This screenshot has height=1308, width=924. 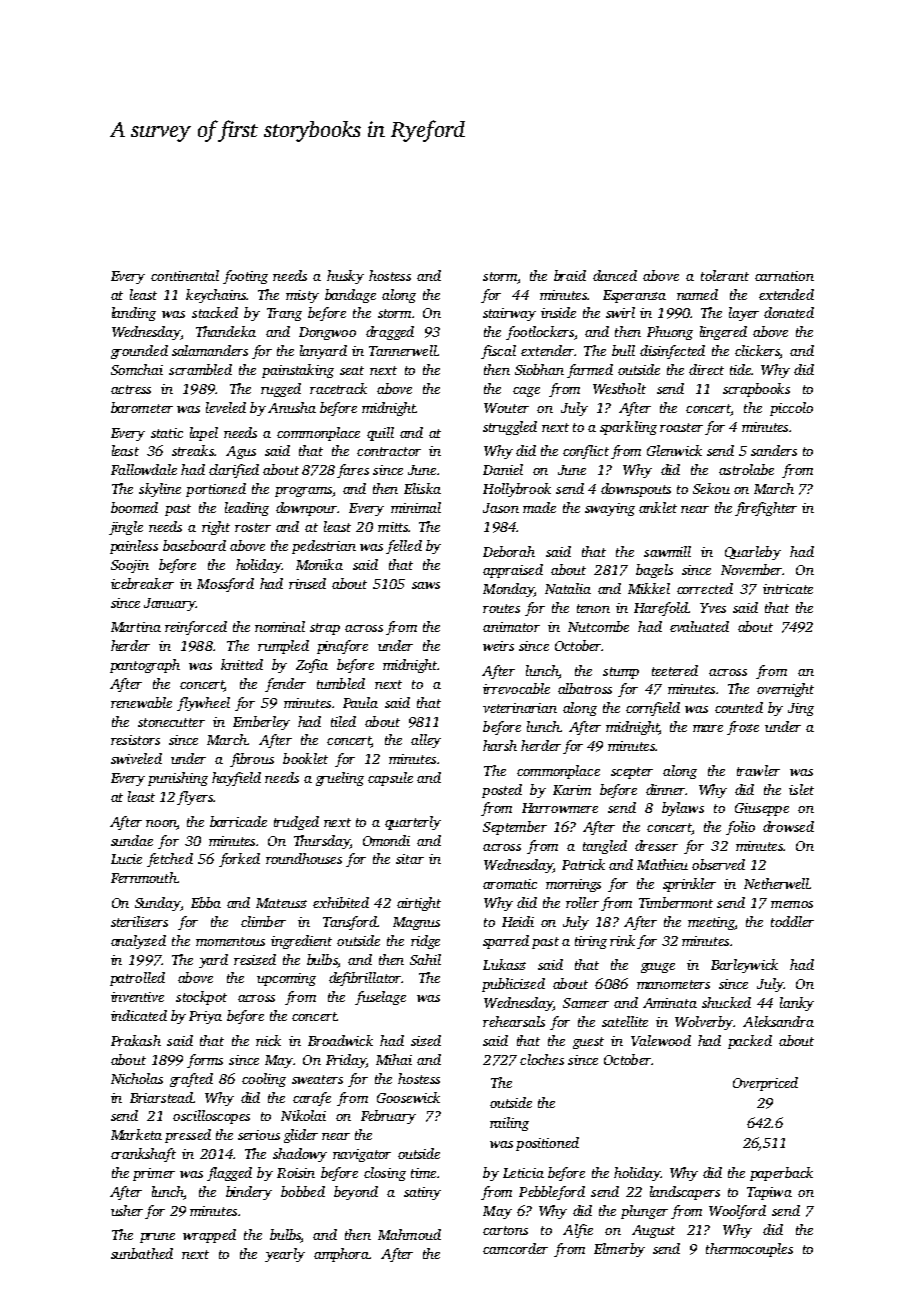 I want to click on husky, so click(x=345, y=277).
